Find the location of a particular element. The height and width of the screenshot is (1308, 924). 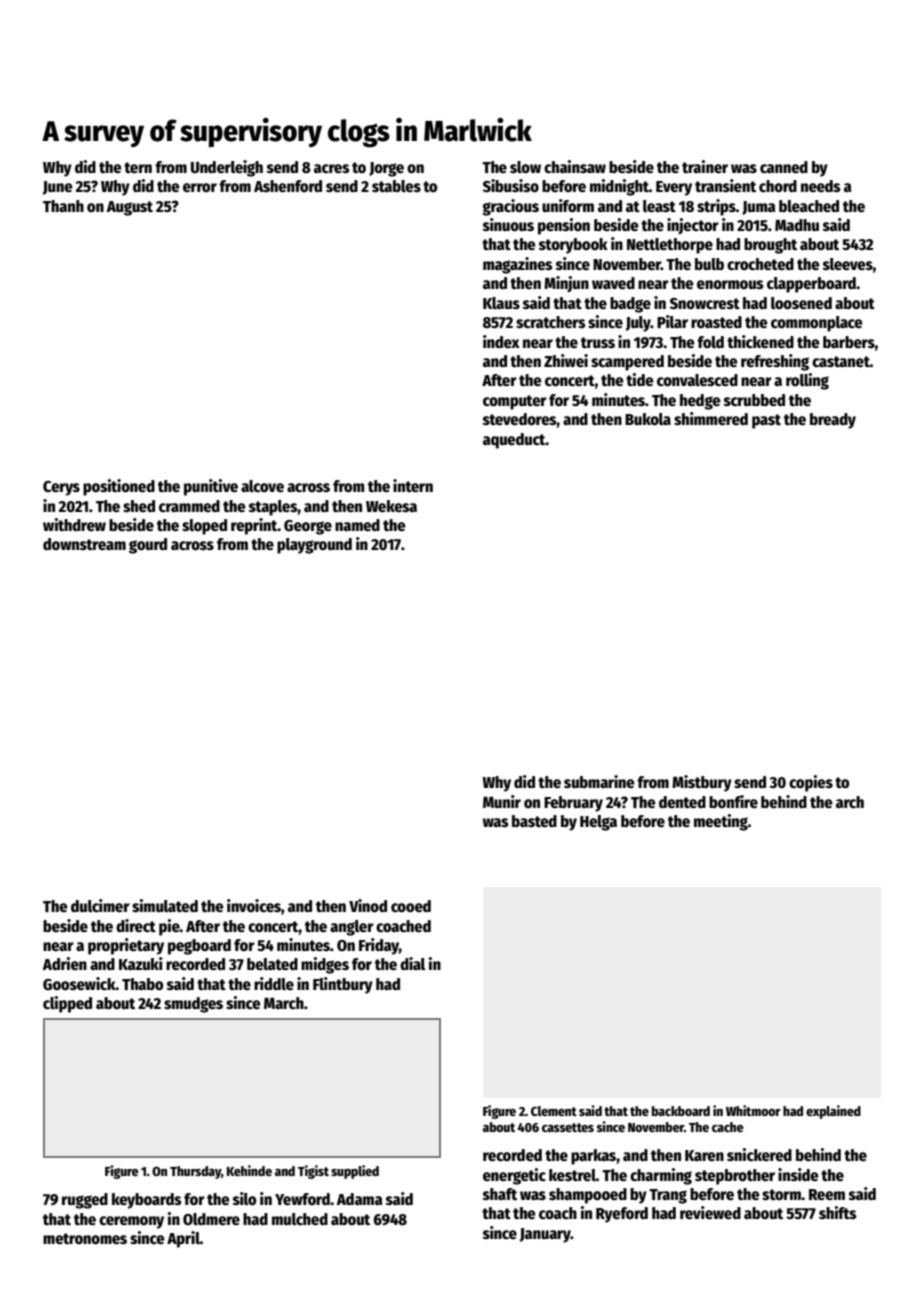

dial is located at coordinates (412, 963).
